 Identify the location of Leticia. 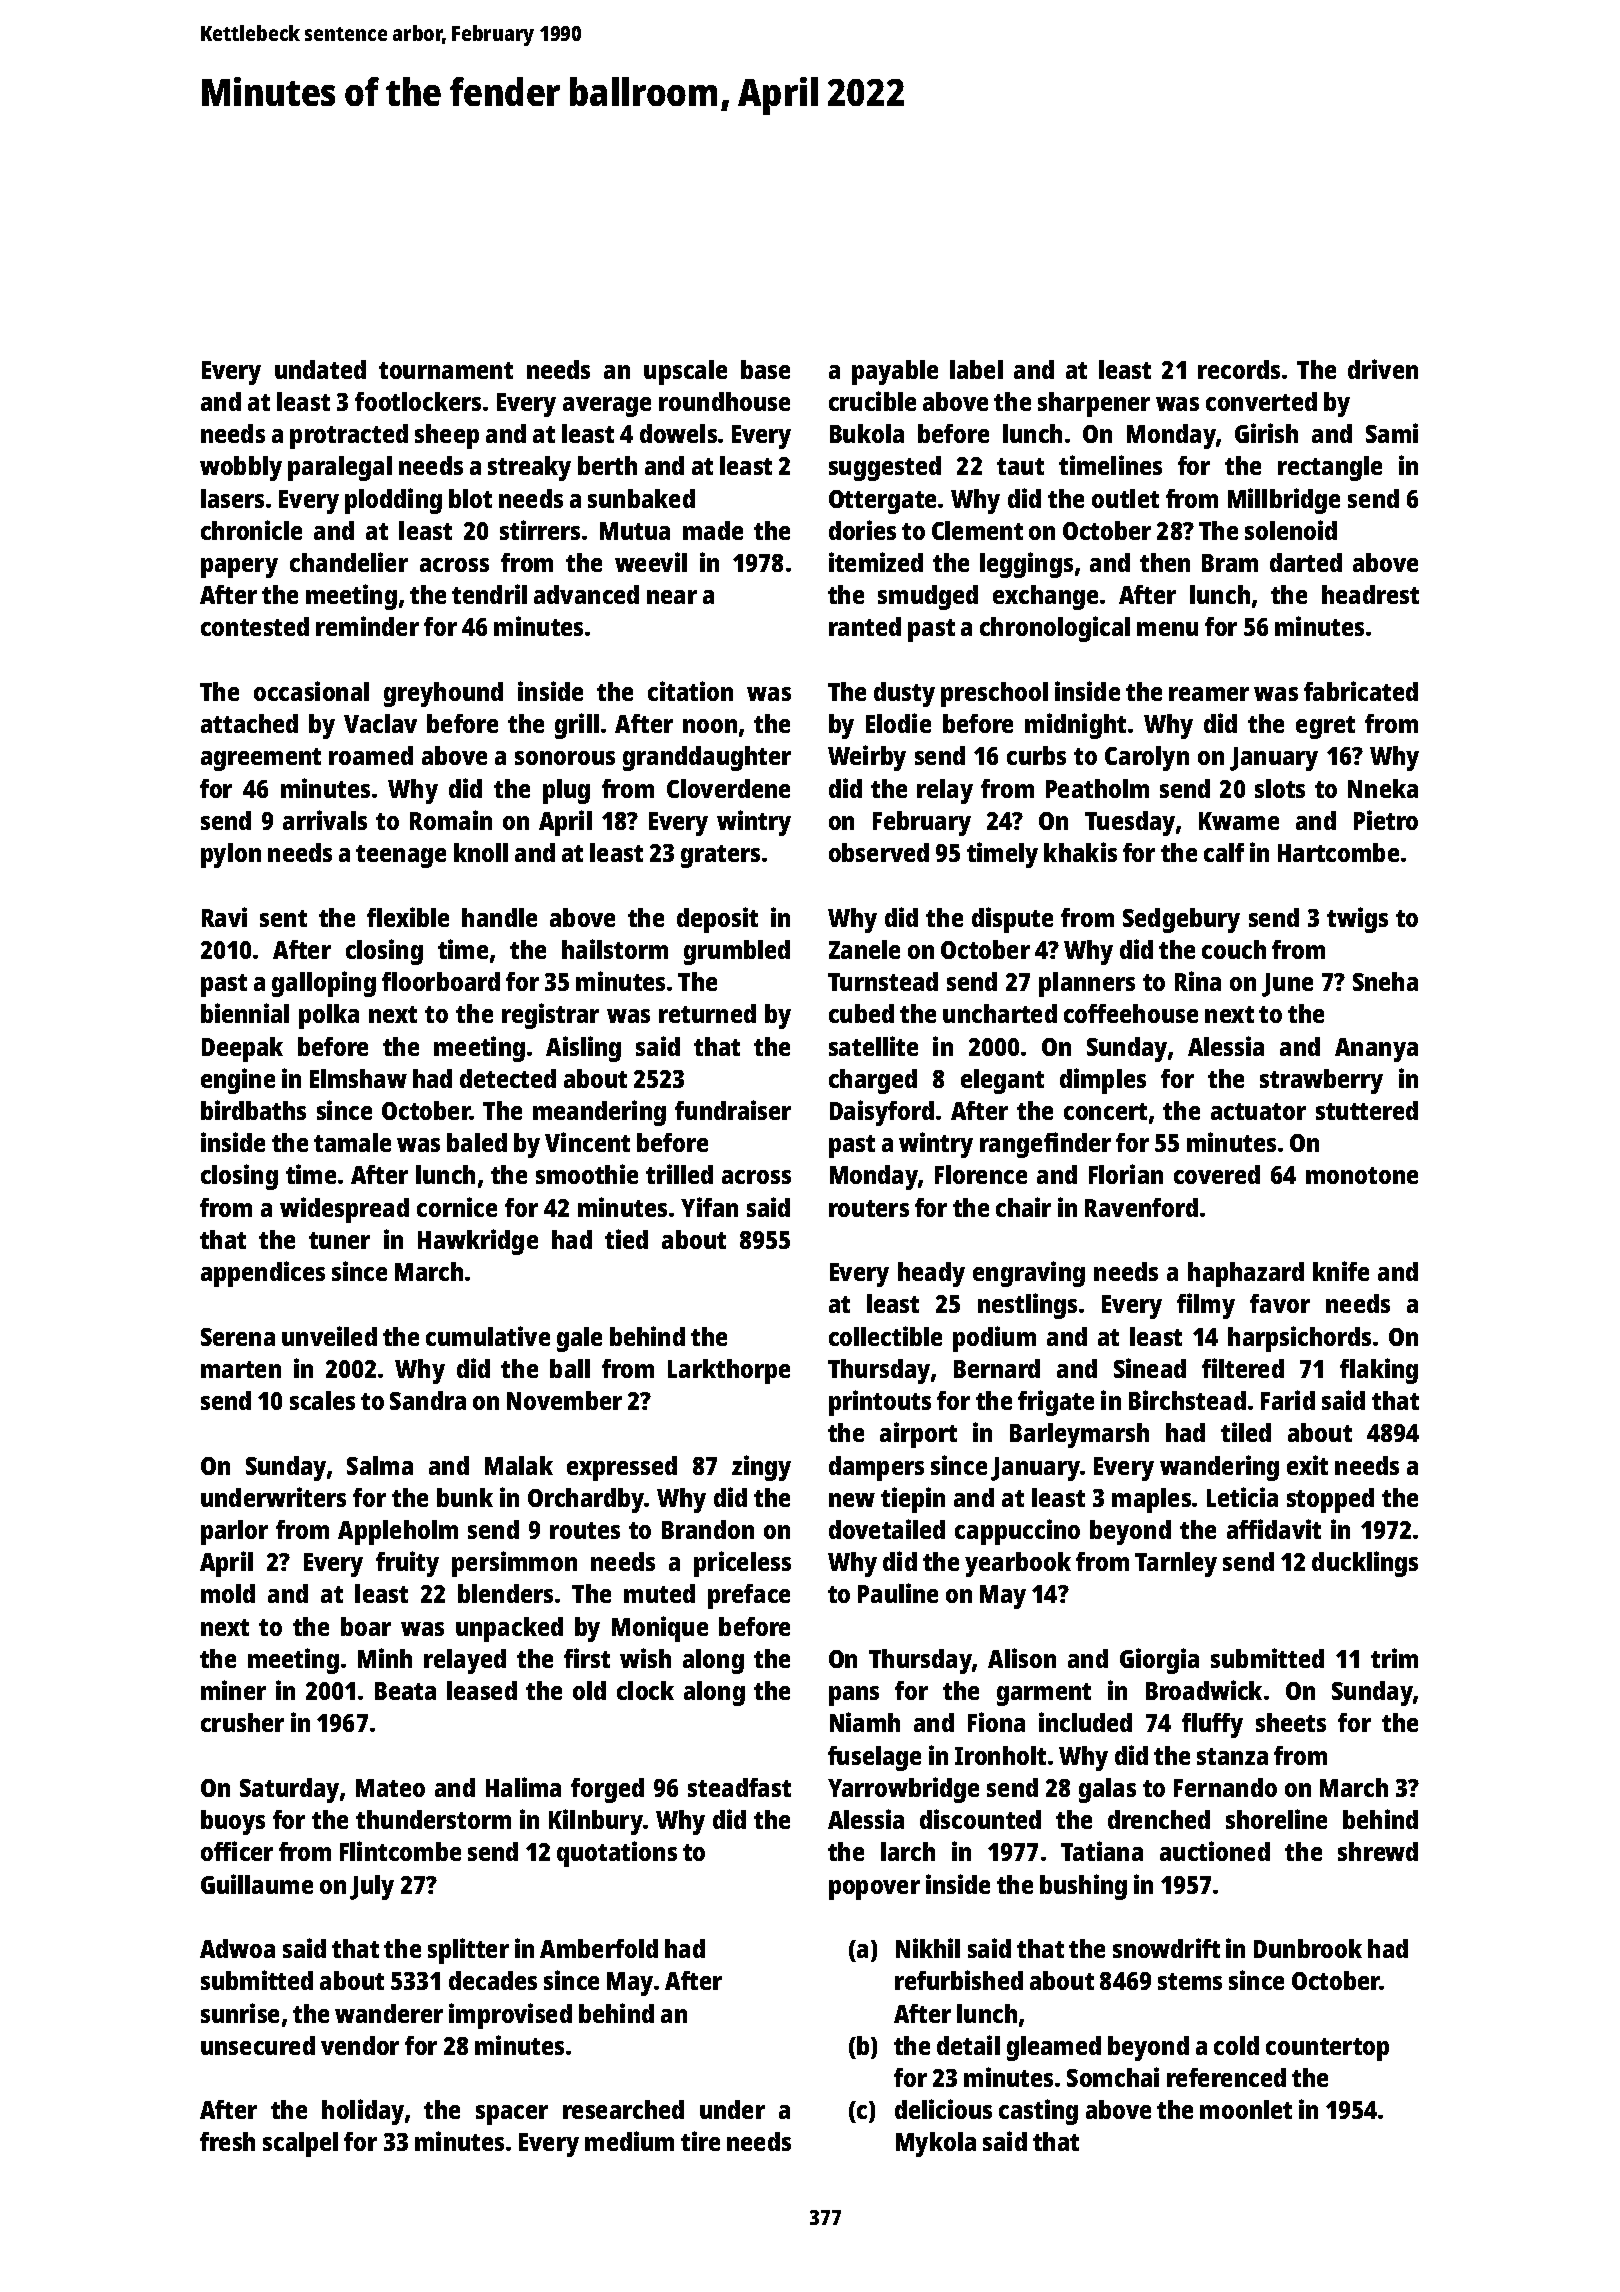
(1242, 1497).
